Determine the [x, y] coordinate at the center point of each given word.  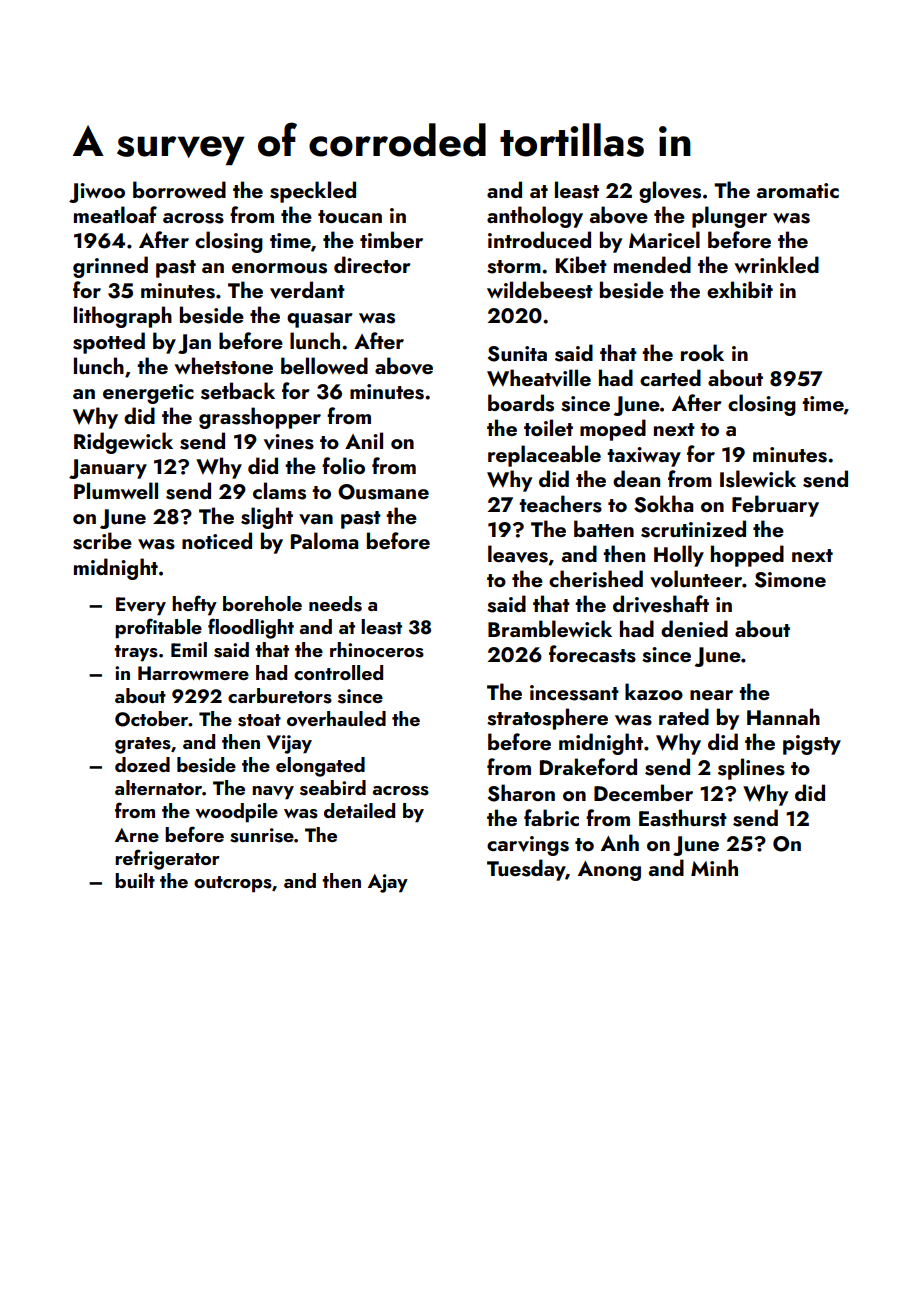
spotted [109, 343]
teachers [560, 504]
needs [335, 604]
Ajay [388, 883]
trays [136, 653]
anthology [535, 217]
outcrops [233, 884]
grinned [110, 267]
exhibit [740, 289]
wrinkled [777, 264]
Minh [714, 867]
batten [604, 528]
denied [694, 628]
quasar [320, 320]
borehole [262, 603]
